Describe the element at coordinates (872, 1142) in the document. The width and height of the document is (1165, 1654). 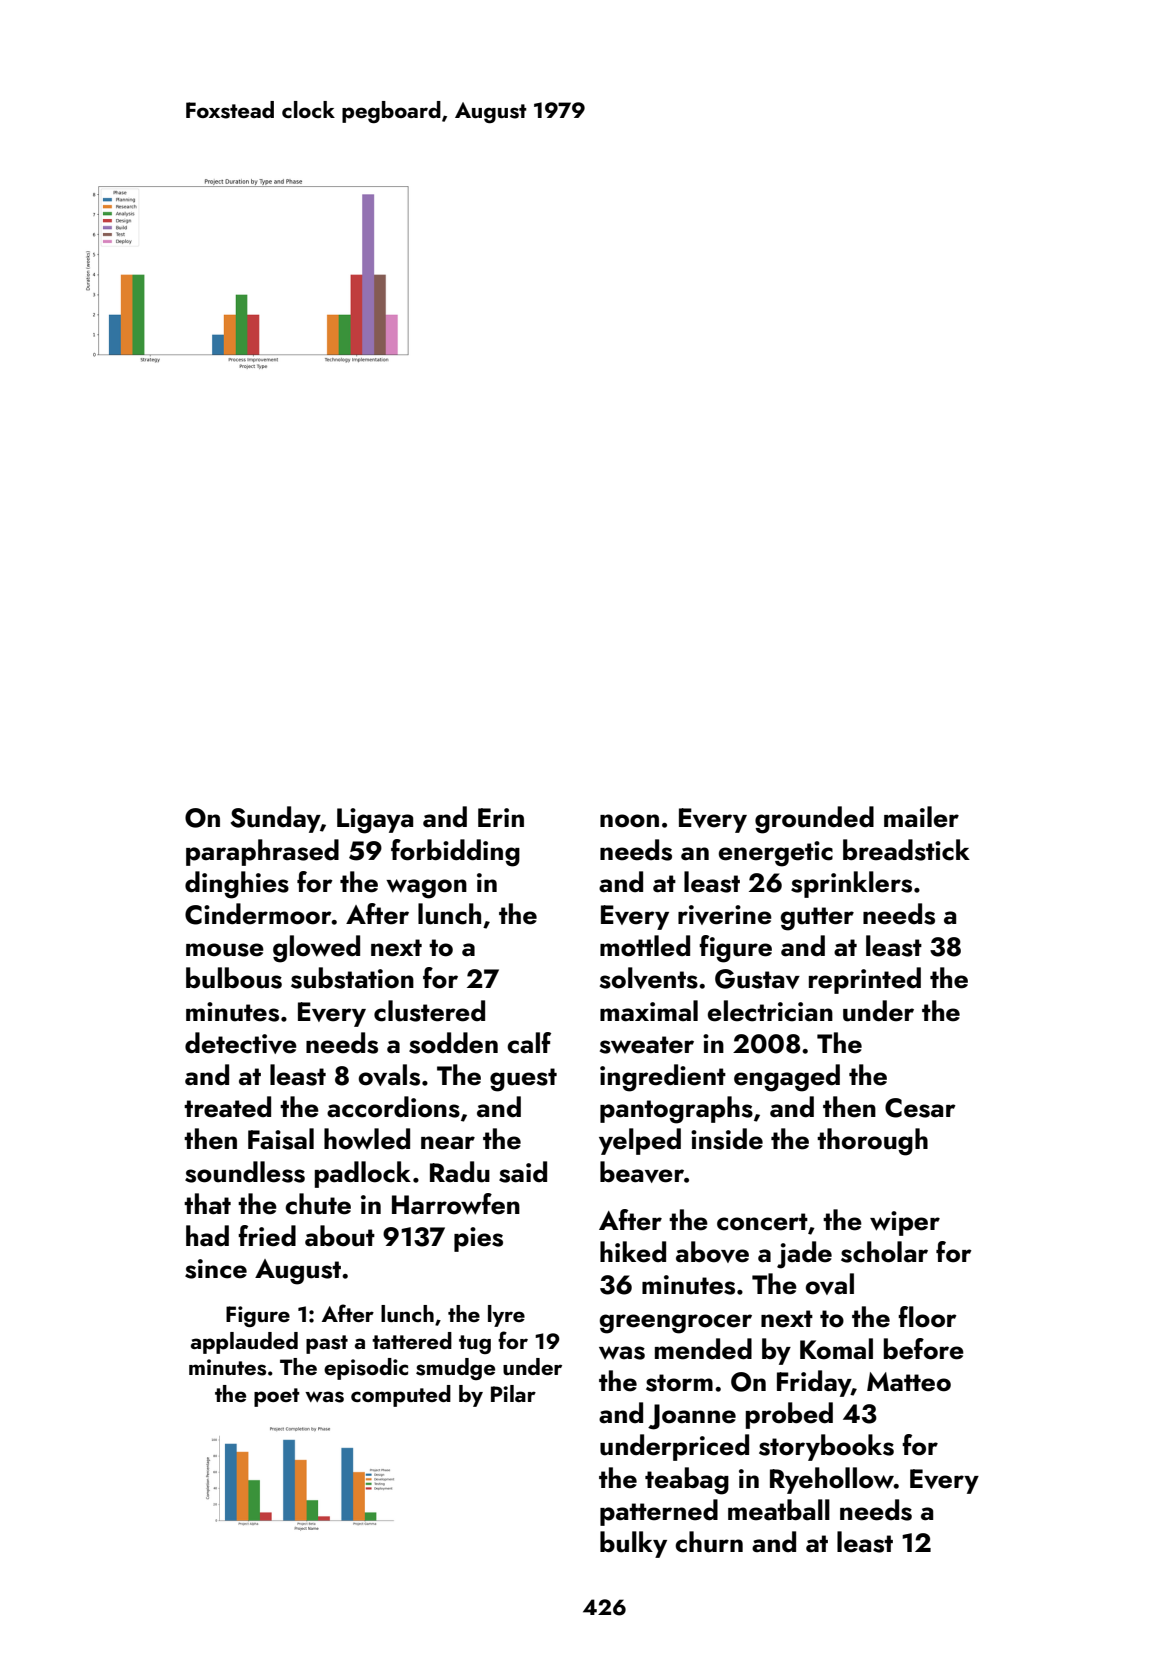
I see `thorough` at that location.
